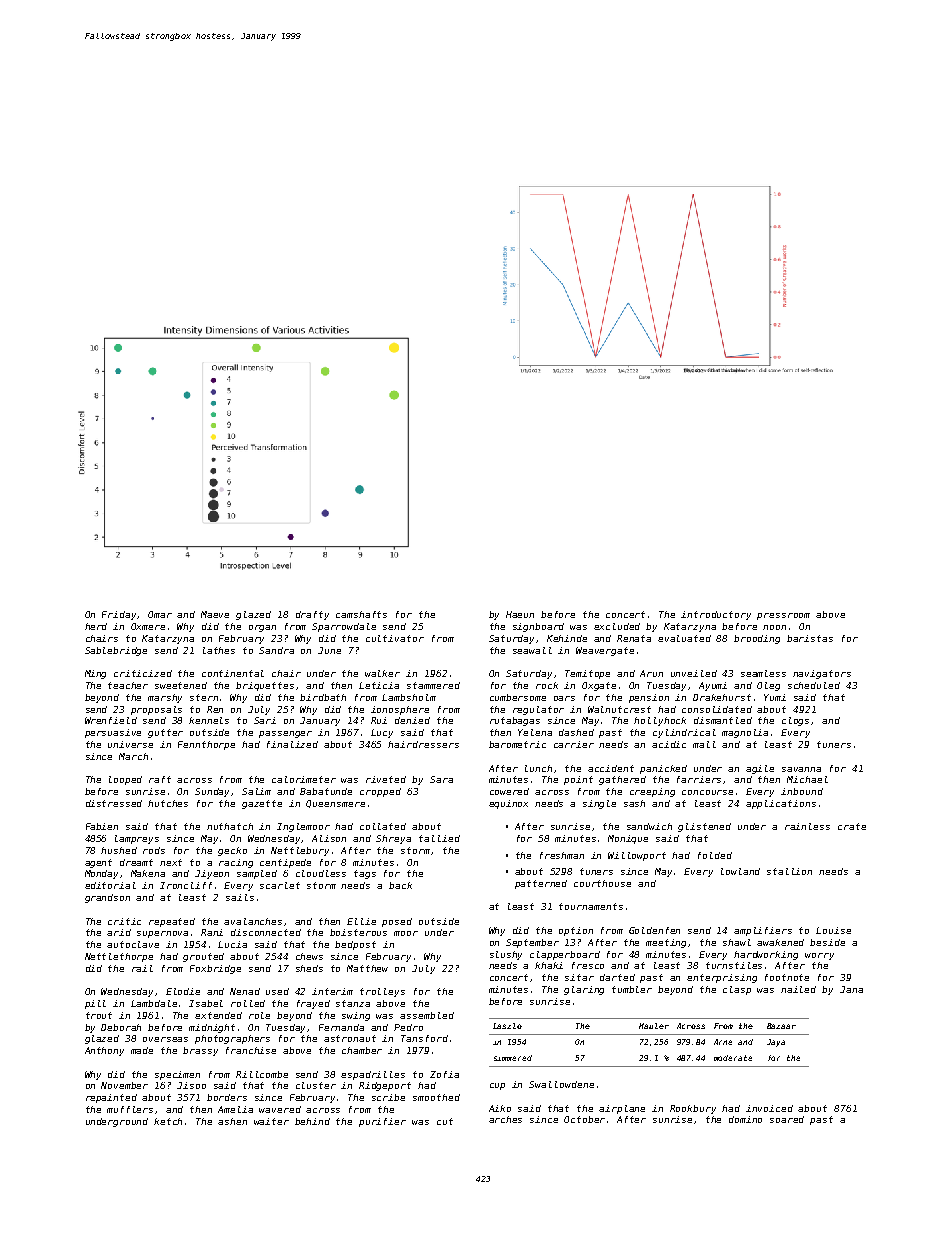 Image resolution: width=952 pixels, height=1233 pixels. Describe the element at coordinates (795, 721) in the document. I see `clogs` at that location.
